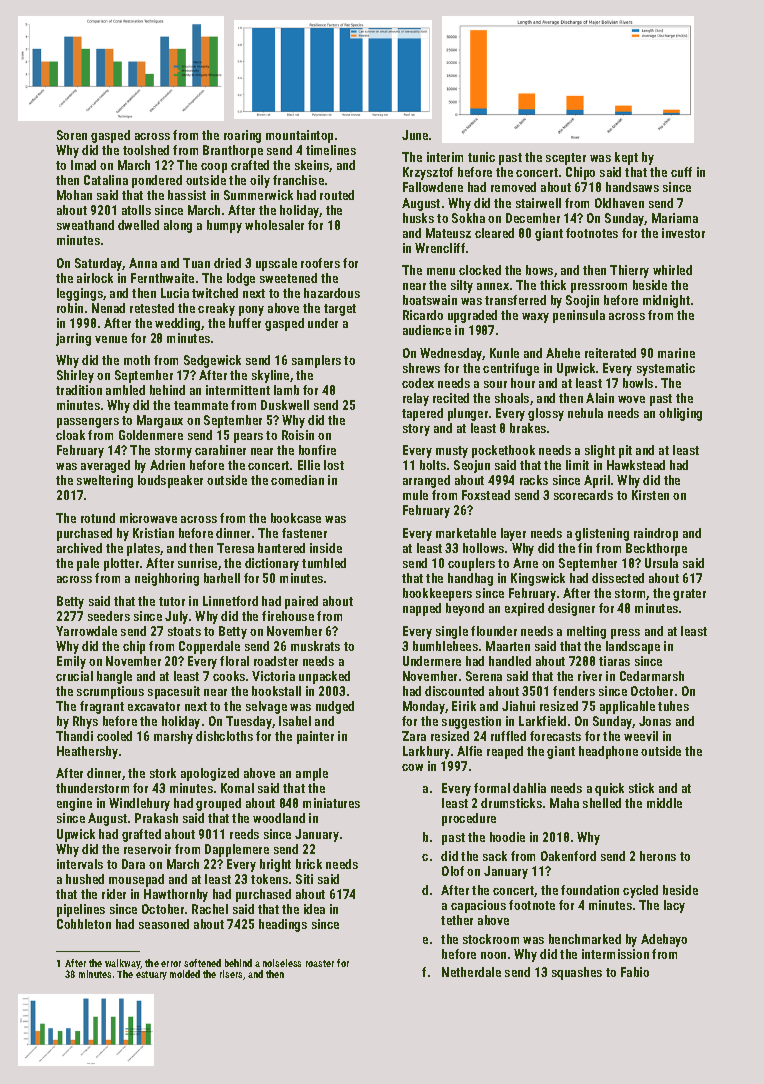 The height and width of the page is (1084, 764). I want to click on Thierry, so click(629, 271).
